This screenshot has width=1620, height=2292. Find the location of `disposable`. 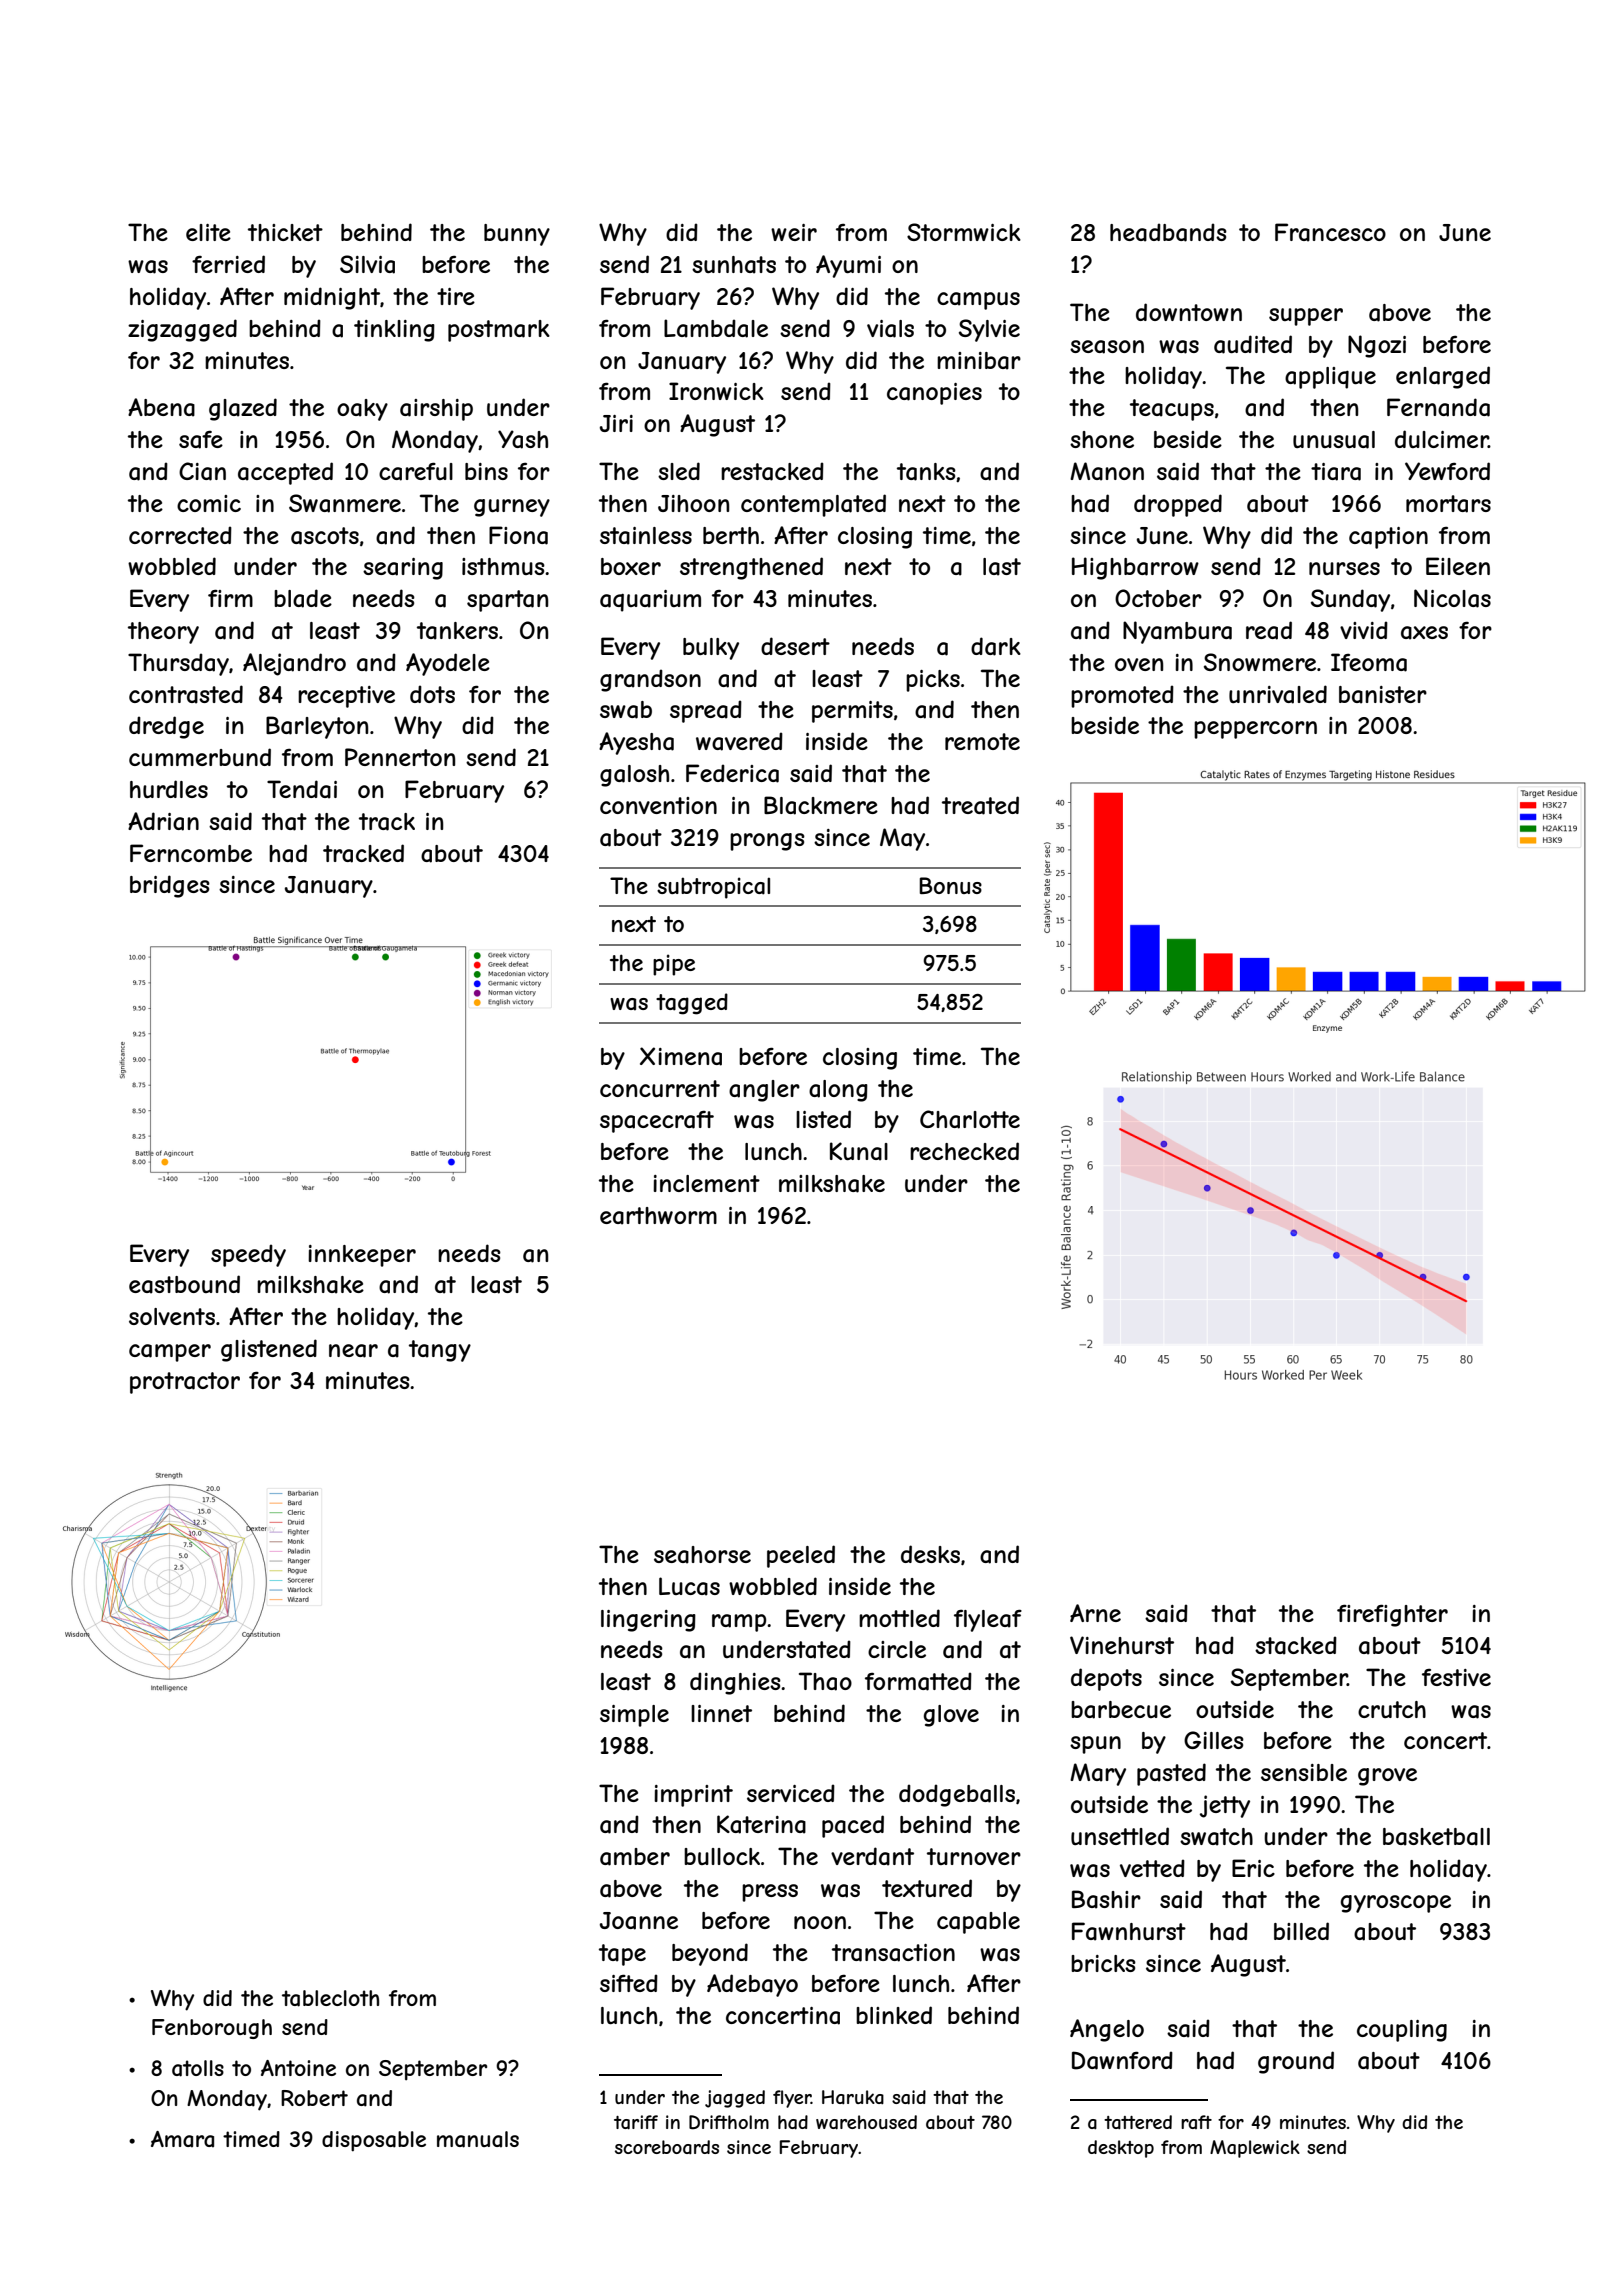

disposable is located at coordinates (374, 2141).
